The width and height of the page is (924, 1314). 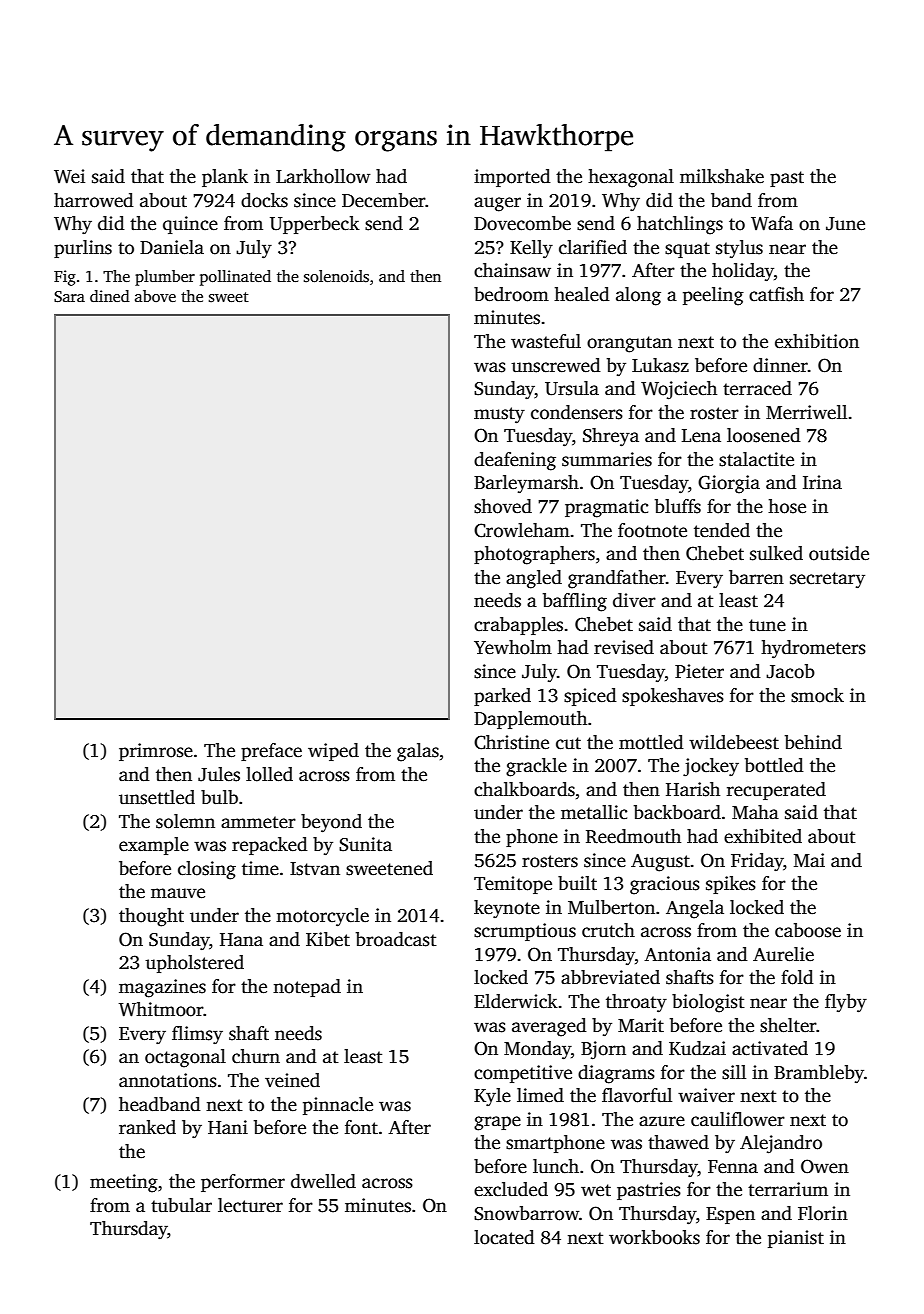 I want to click on revised, so click(x=624, y=647).
